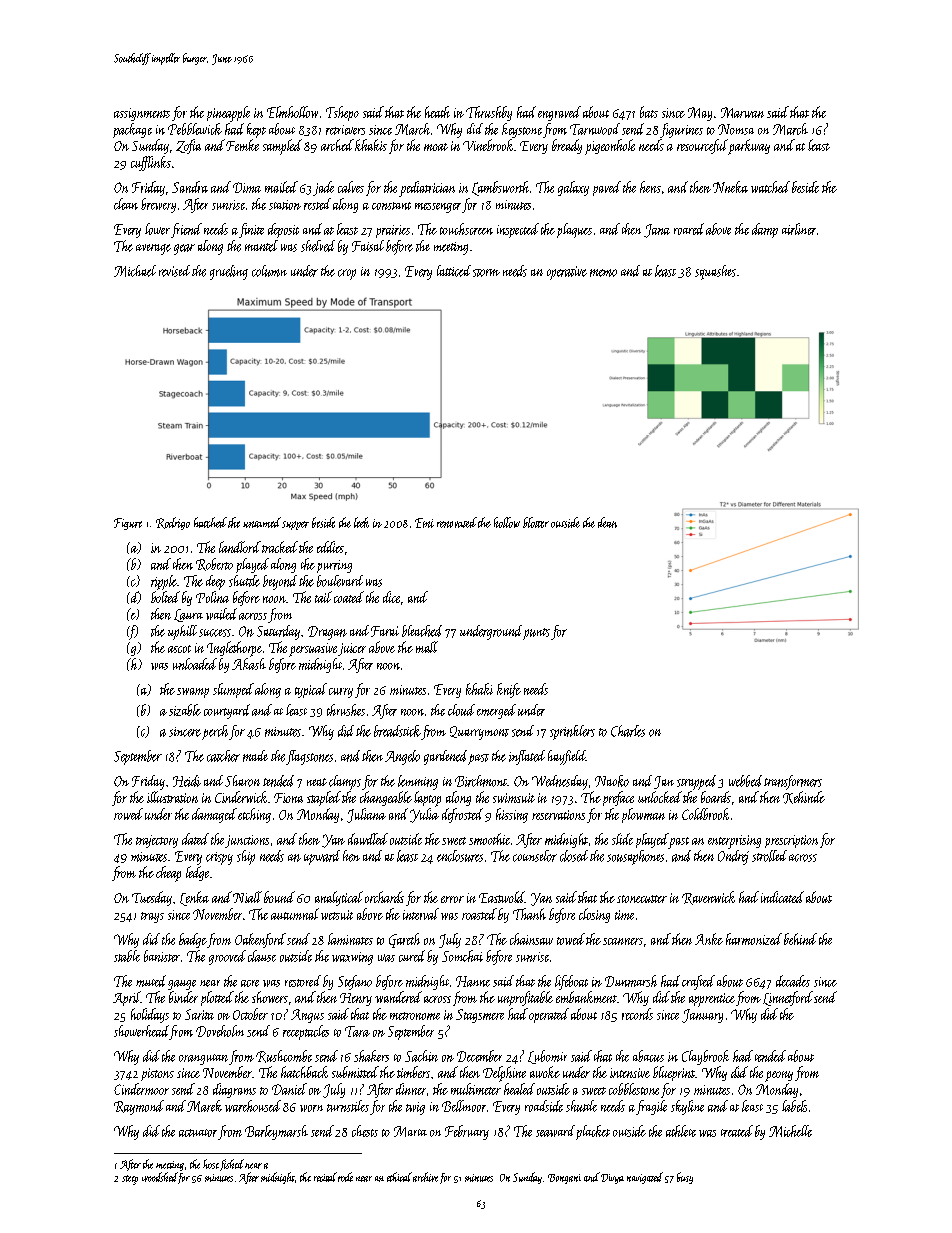 This screenshot has height=1233, width=952. Describe the element at coordinates (157, 1074) in the screenshot. I see `pistons` at that location.
